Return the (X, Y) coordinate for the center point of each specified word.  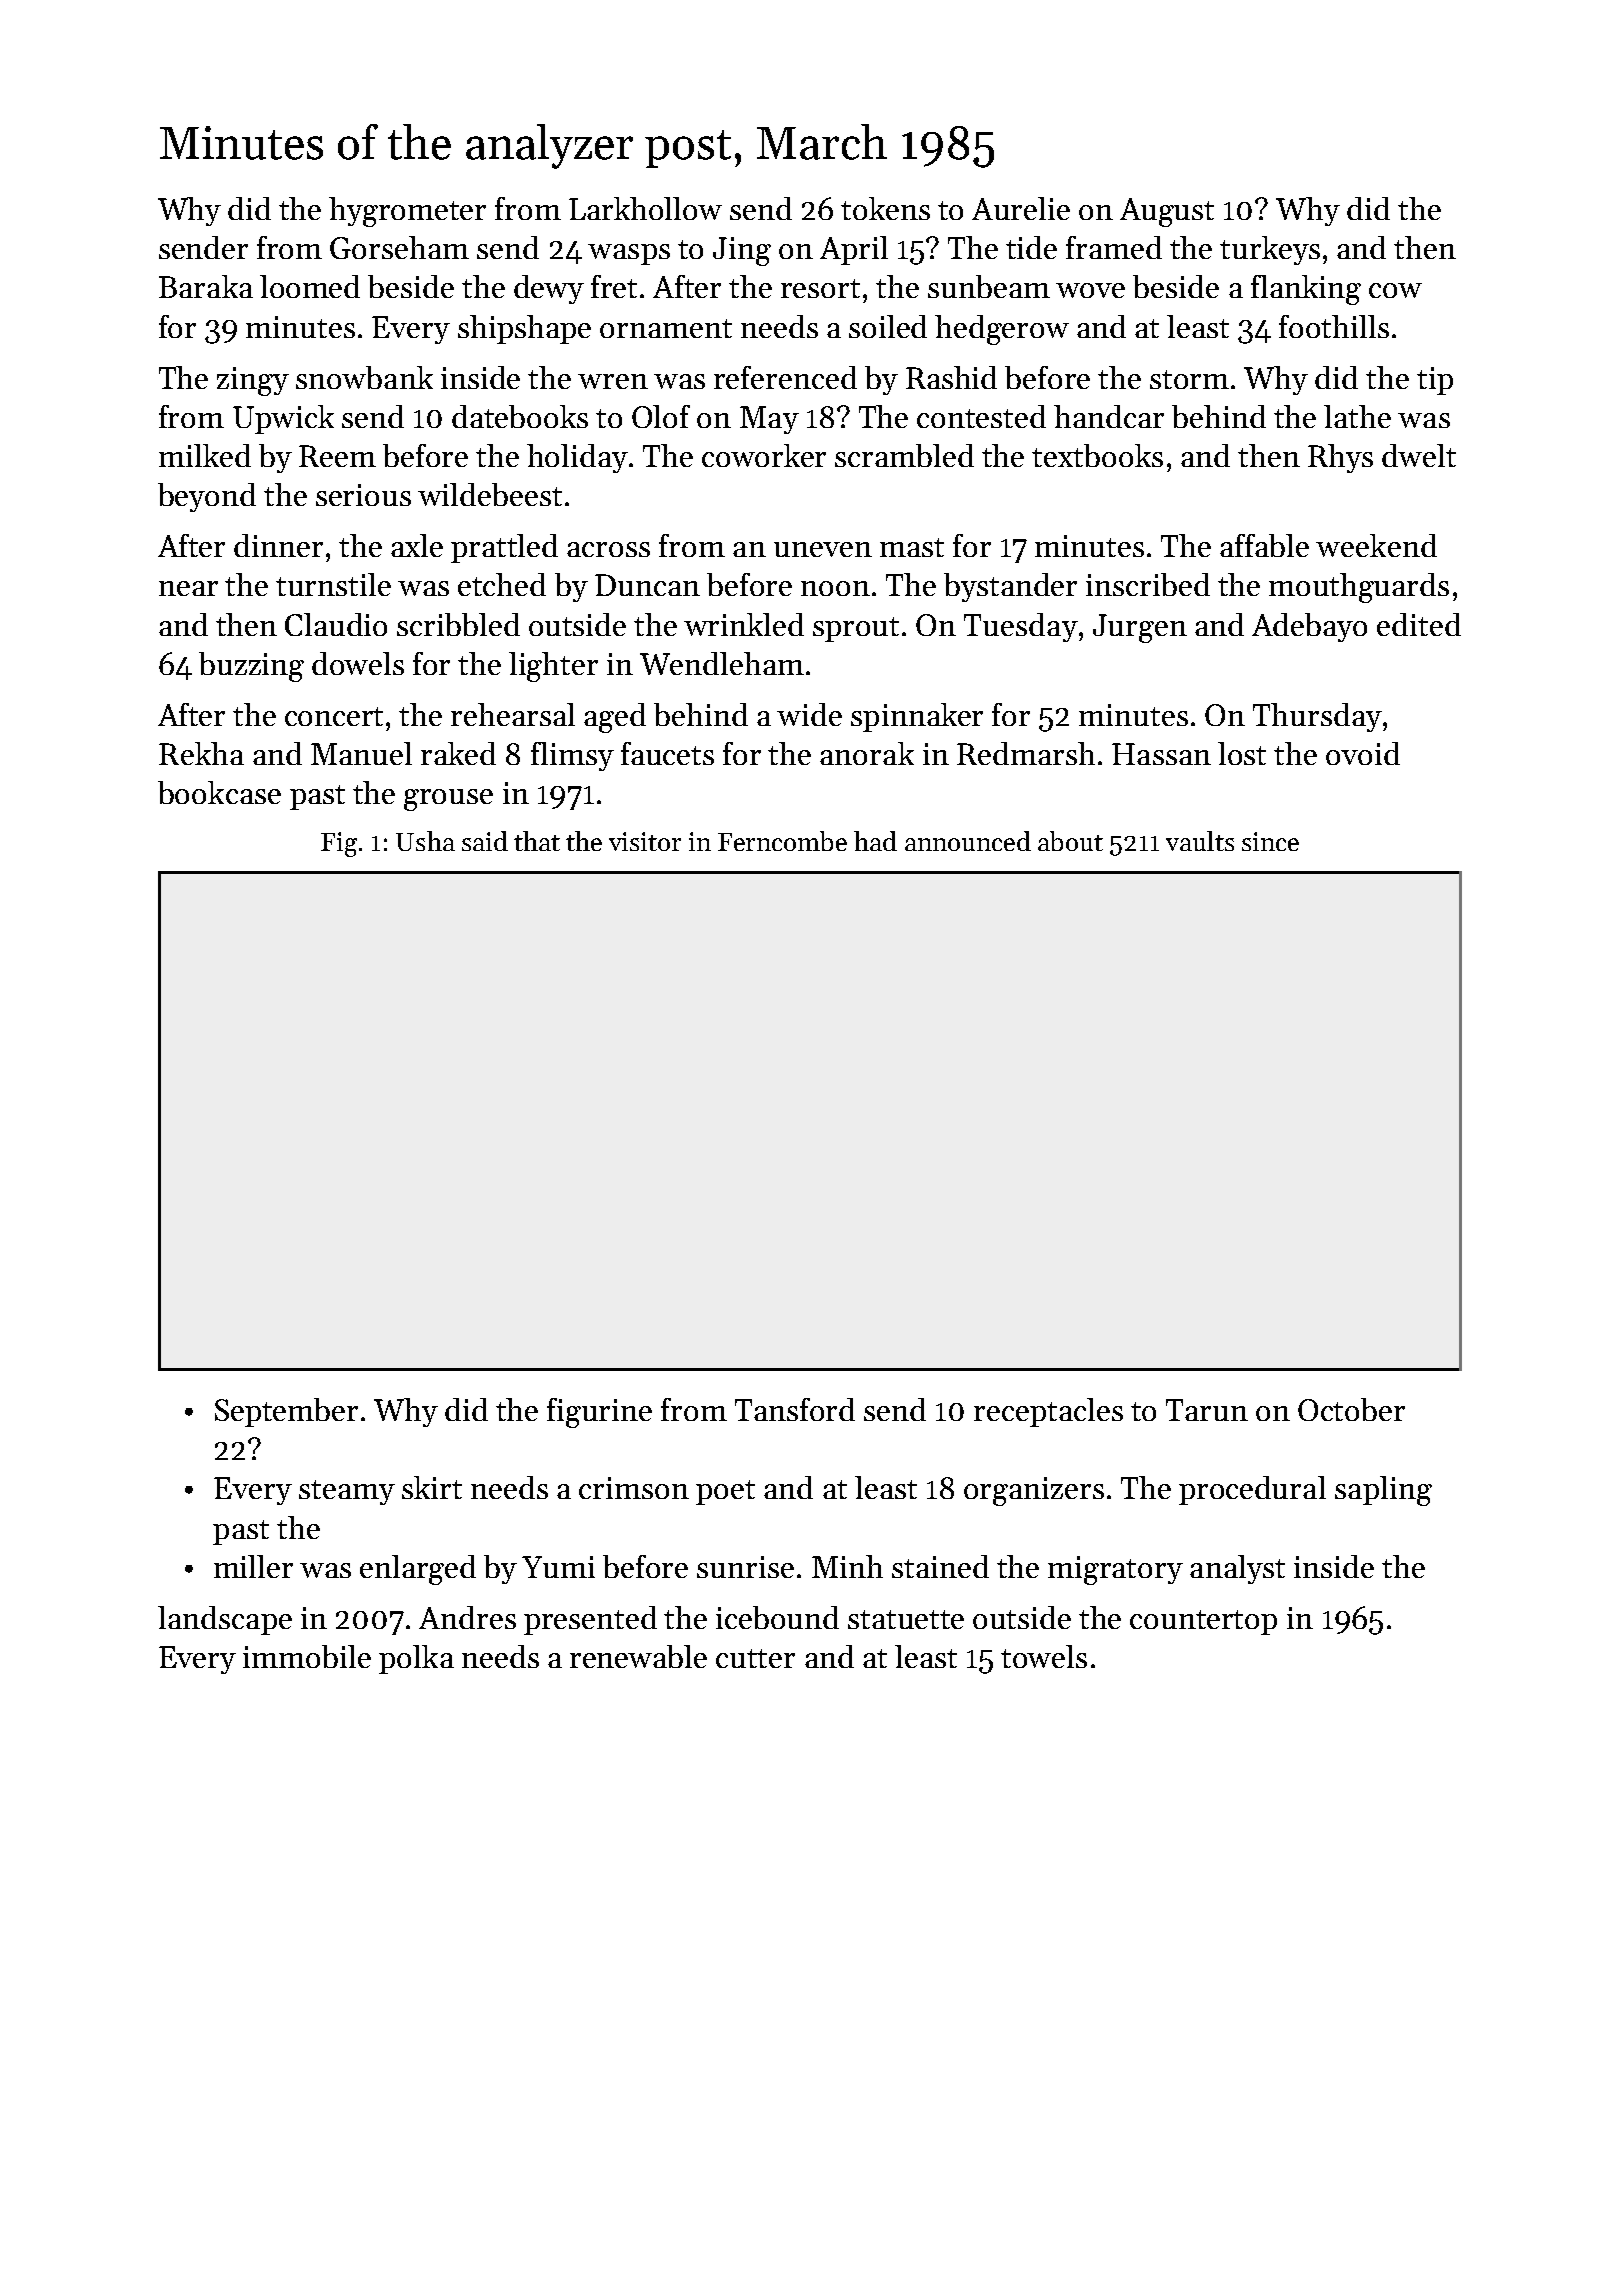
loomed (310, 286)
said (485, 841)
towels (1044, 1656)
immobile (307, 1656)
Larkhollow (645, 208)
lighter (553, 667)
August (1167, 212)
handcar (1109, 416)
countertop (1203, 1622)
